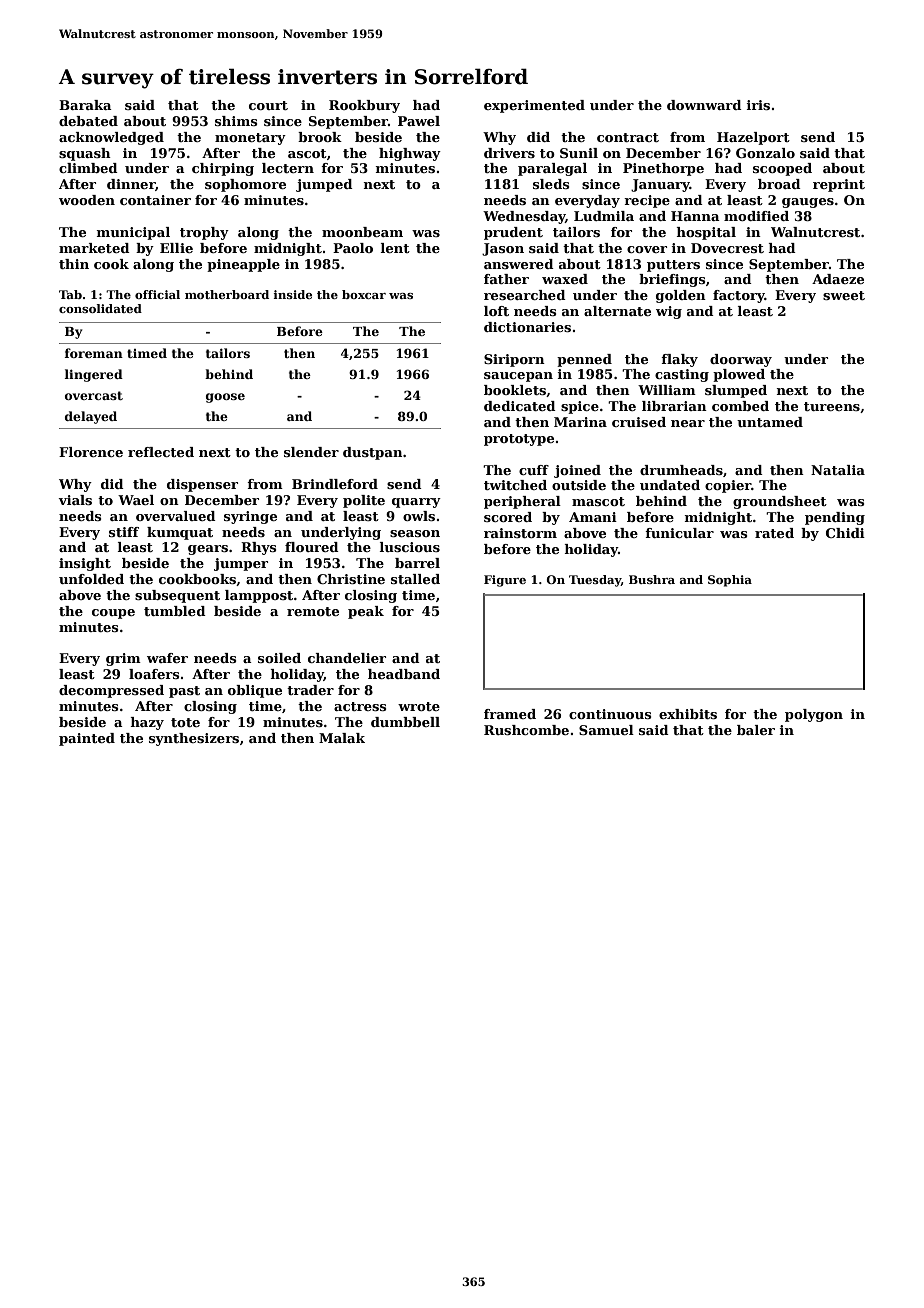  What do you see at coordinates (845, 533) in the screenshot?
I see `Chidi` at bounding box center [845, 533].
